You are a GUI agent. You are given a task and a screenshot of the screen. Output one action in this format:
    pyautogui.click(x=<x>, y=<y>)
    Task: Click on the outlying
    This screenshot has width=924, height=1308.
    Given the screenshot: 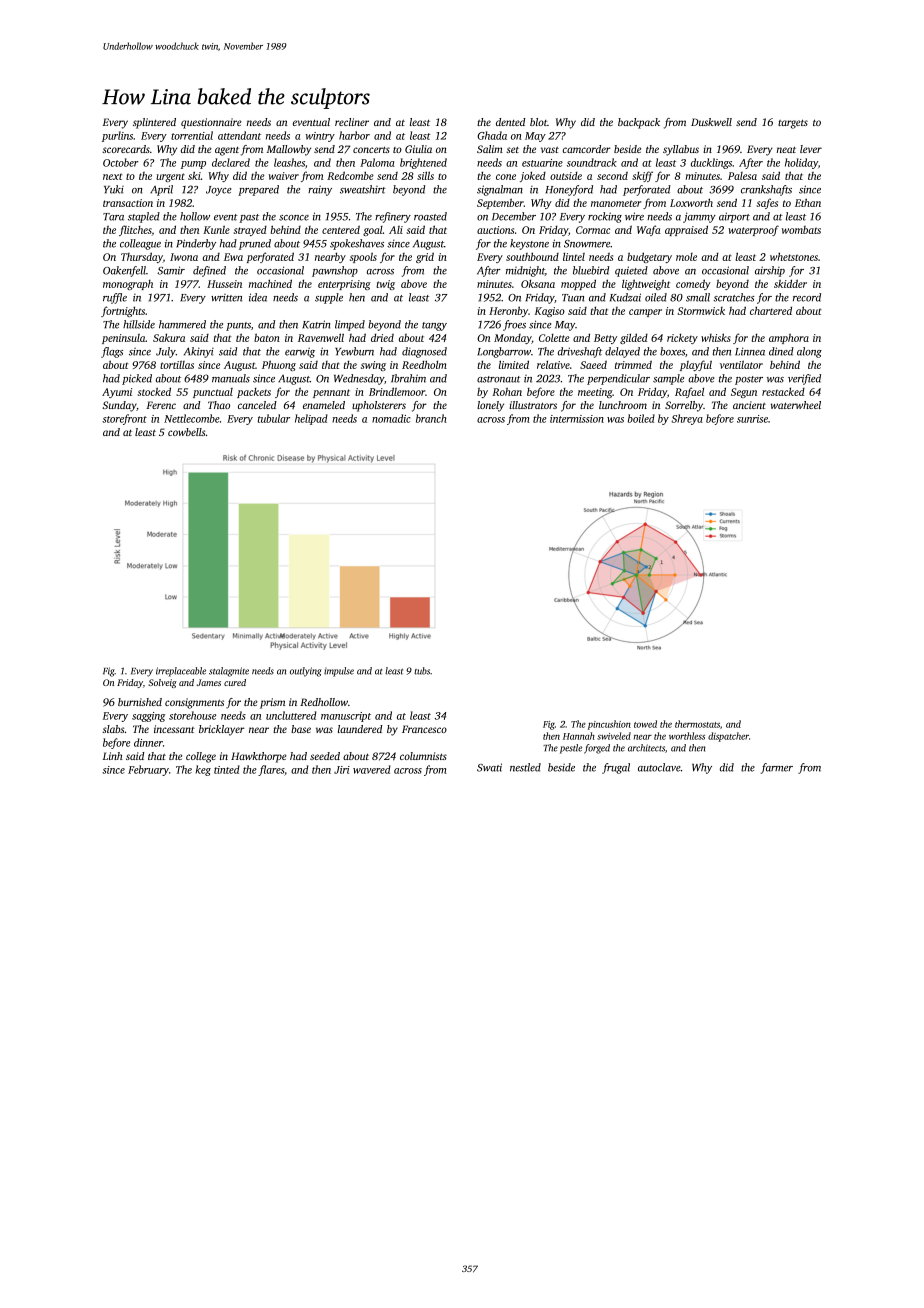 What is the action you would take?
    pyautogui.click(x=306, y=672)
